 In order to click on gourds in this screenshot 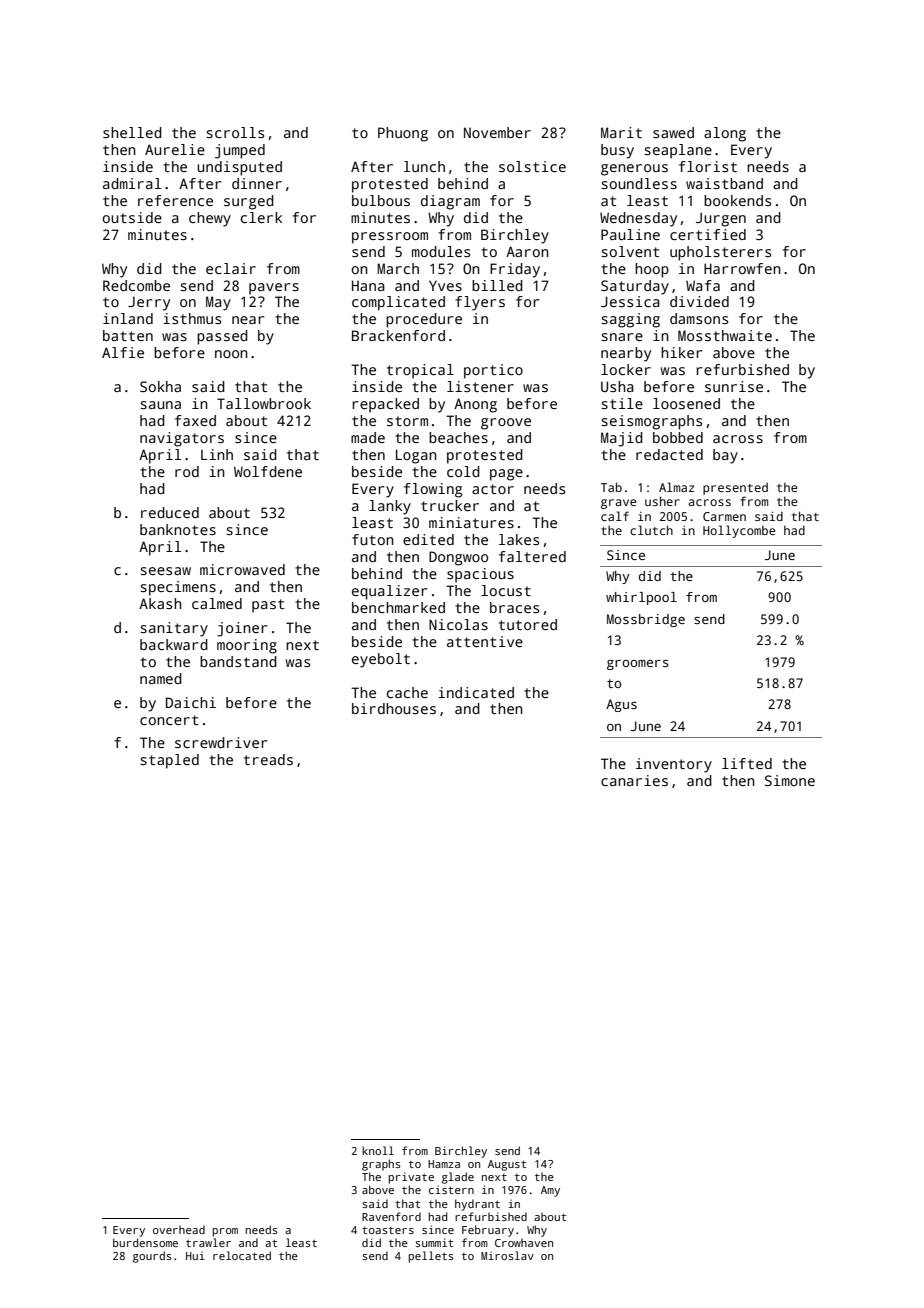, I will do `click(152, 1257)`.
